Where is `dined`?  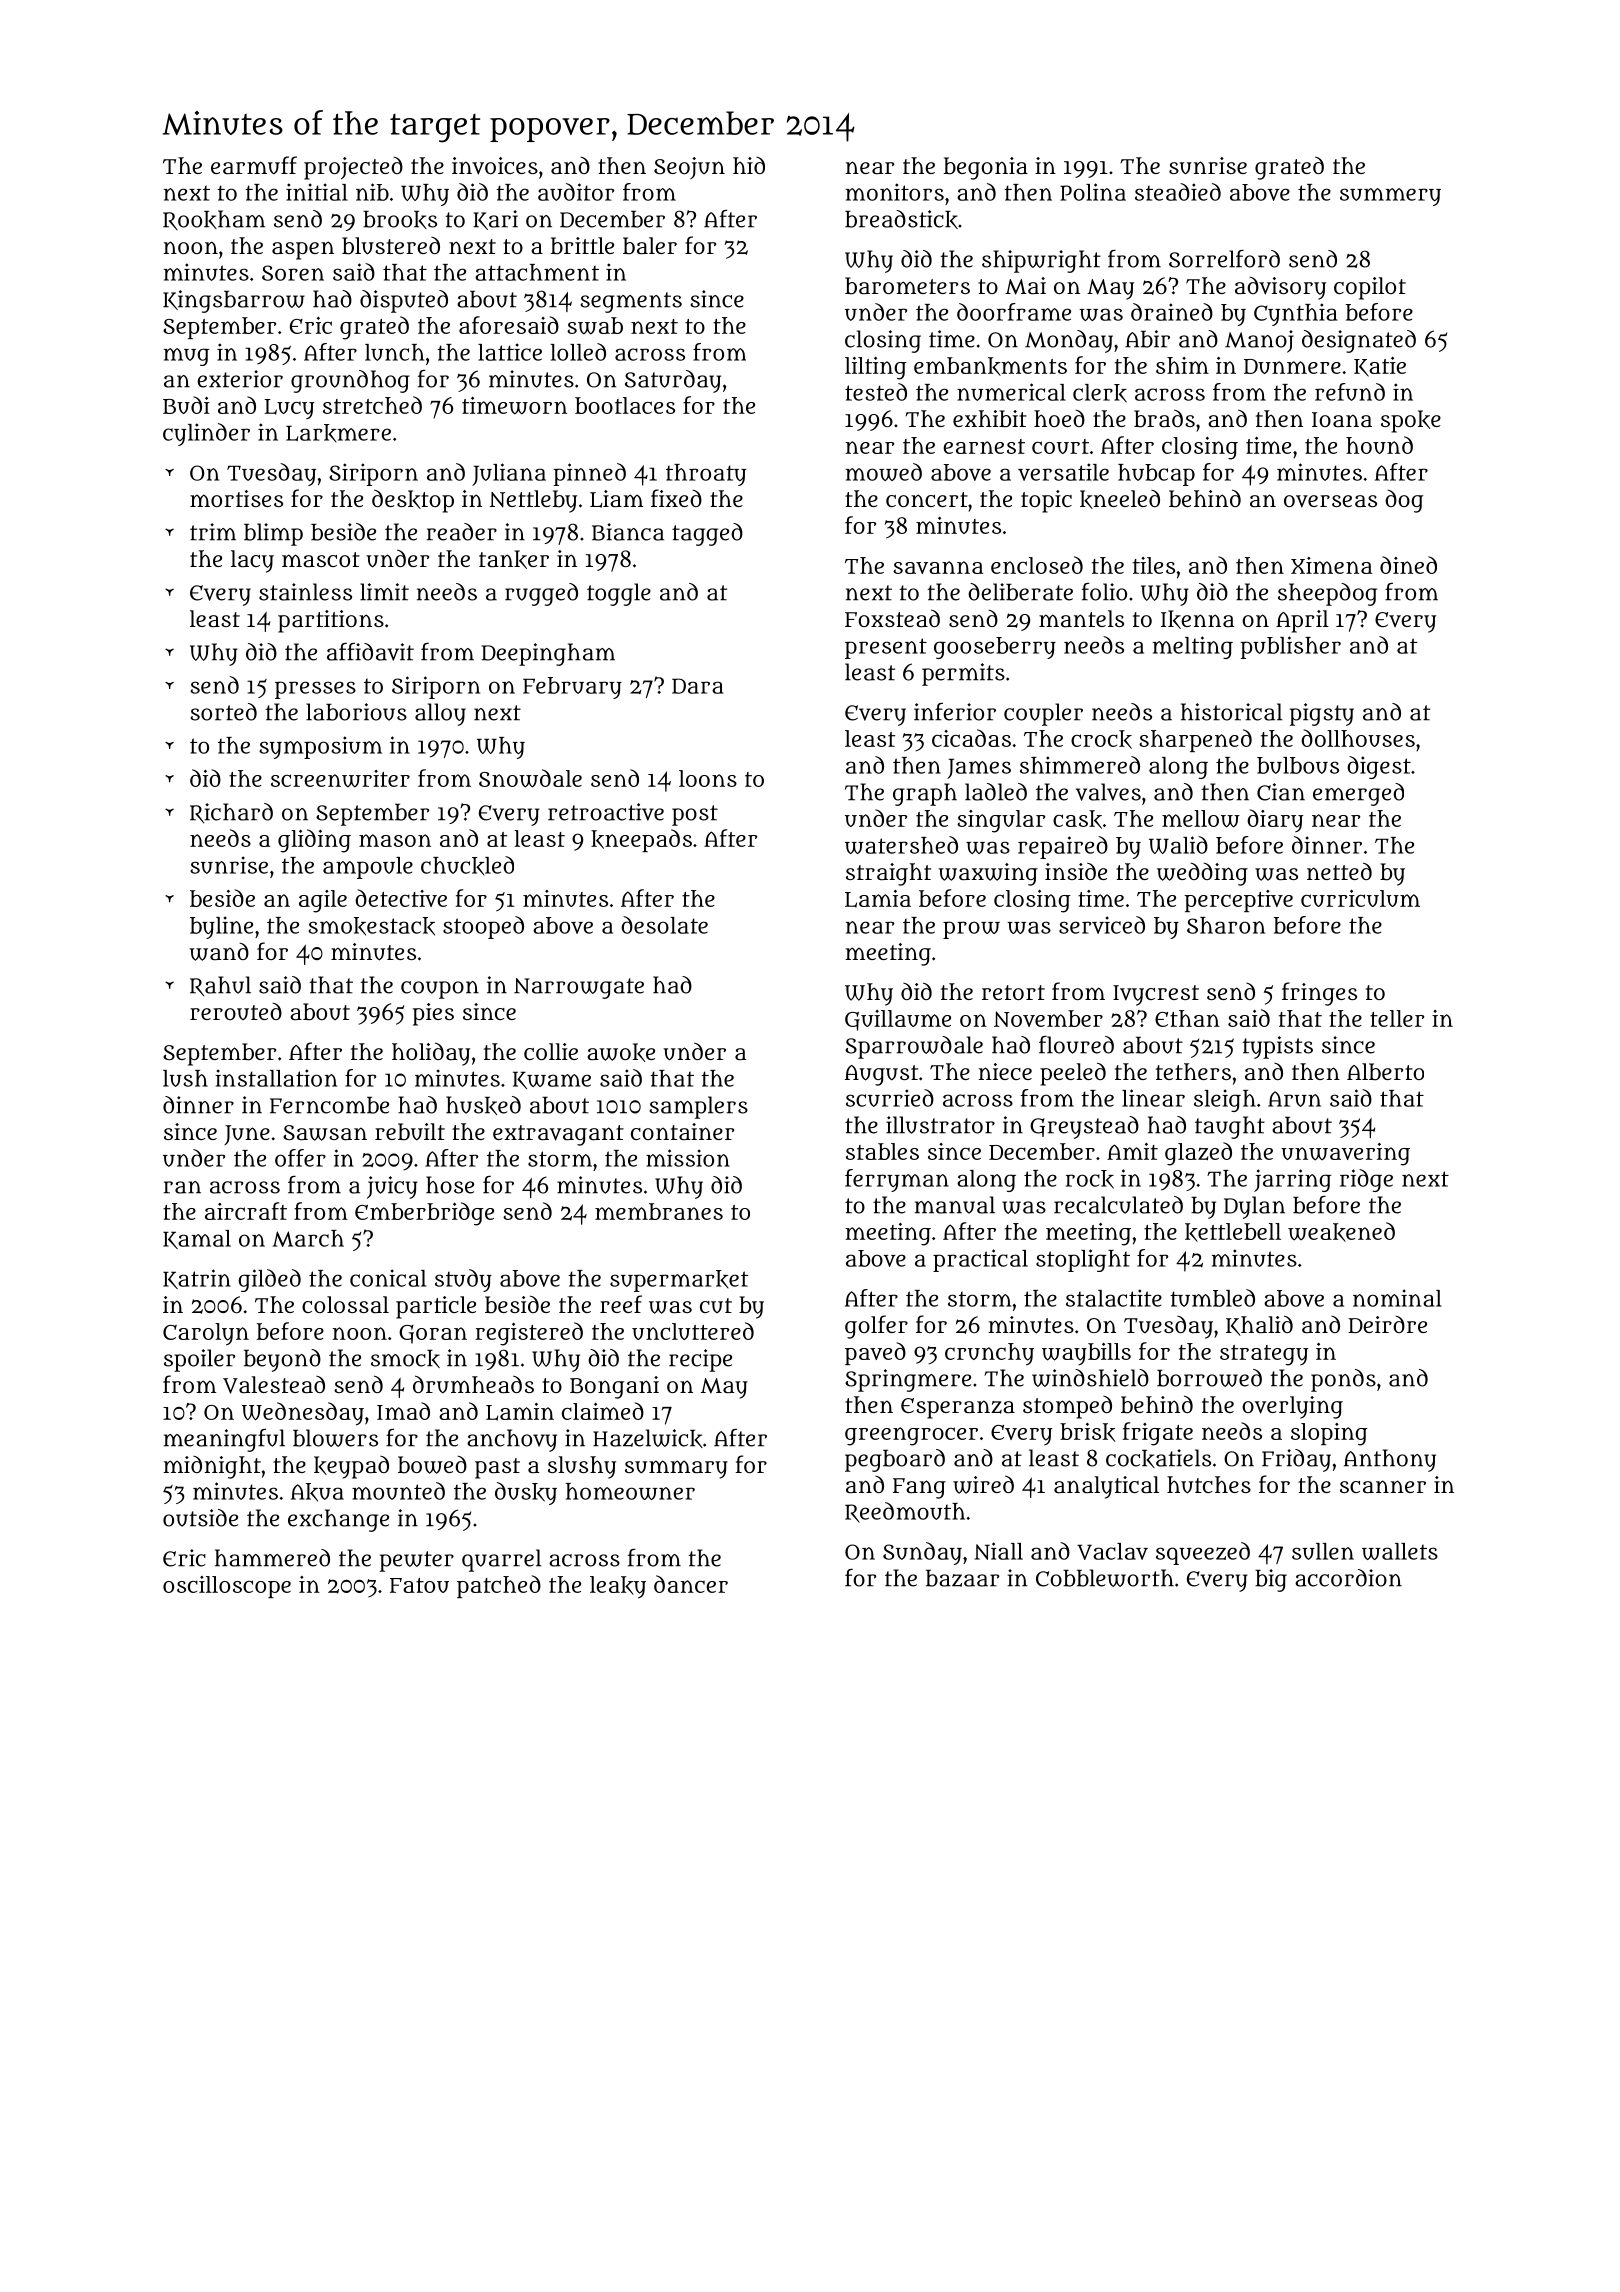 dined is located at coordinates (1408, 565).
